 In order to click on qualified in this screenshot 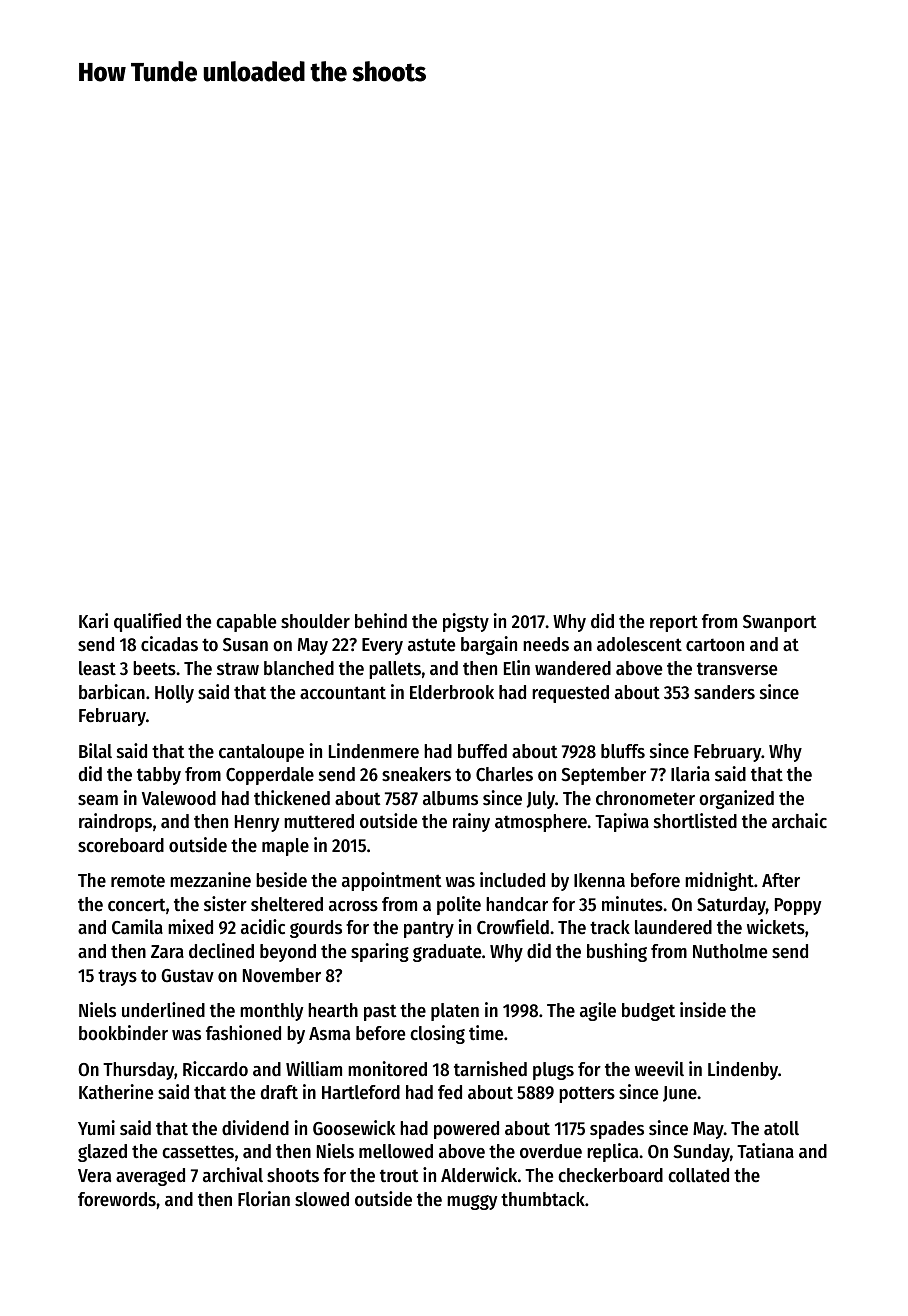, I will do `click(147, 622)`.
